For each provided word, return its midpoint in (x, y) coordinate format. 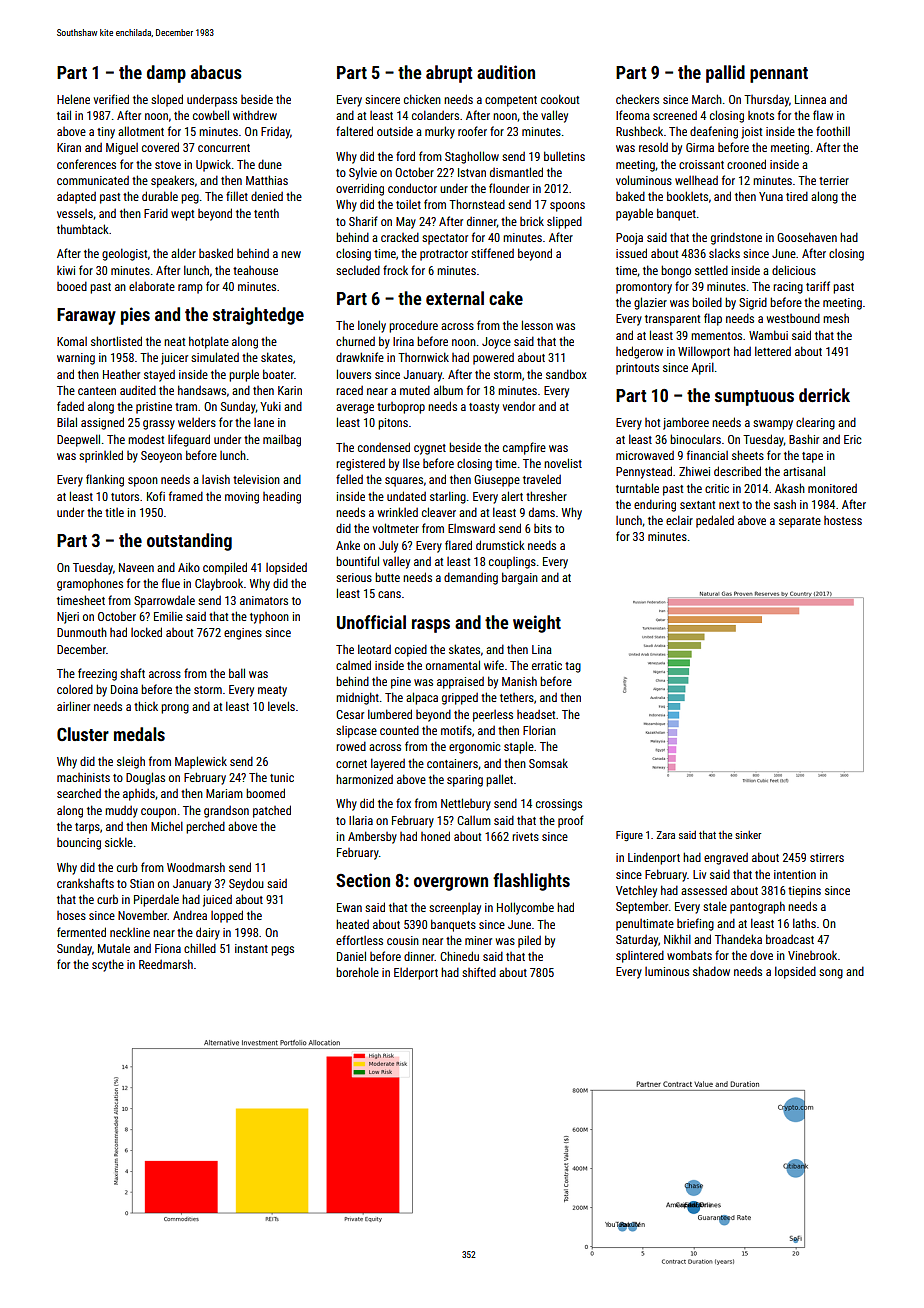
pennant (779, 75)
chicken (422, 99)
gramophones (90, 584)
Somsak (548, 763)
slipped (564, 222)
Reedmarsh (166, 964)
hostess (843, 520)
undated (406, 496)
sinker (748, 835)
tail (64, 115)
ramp (190, 289)
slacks (724, 253)
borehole (357, 972)
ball (237, 673)
